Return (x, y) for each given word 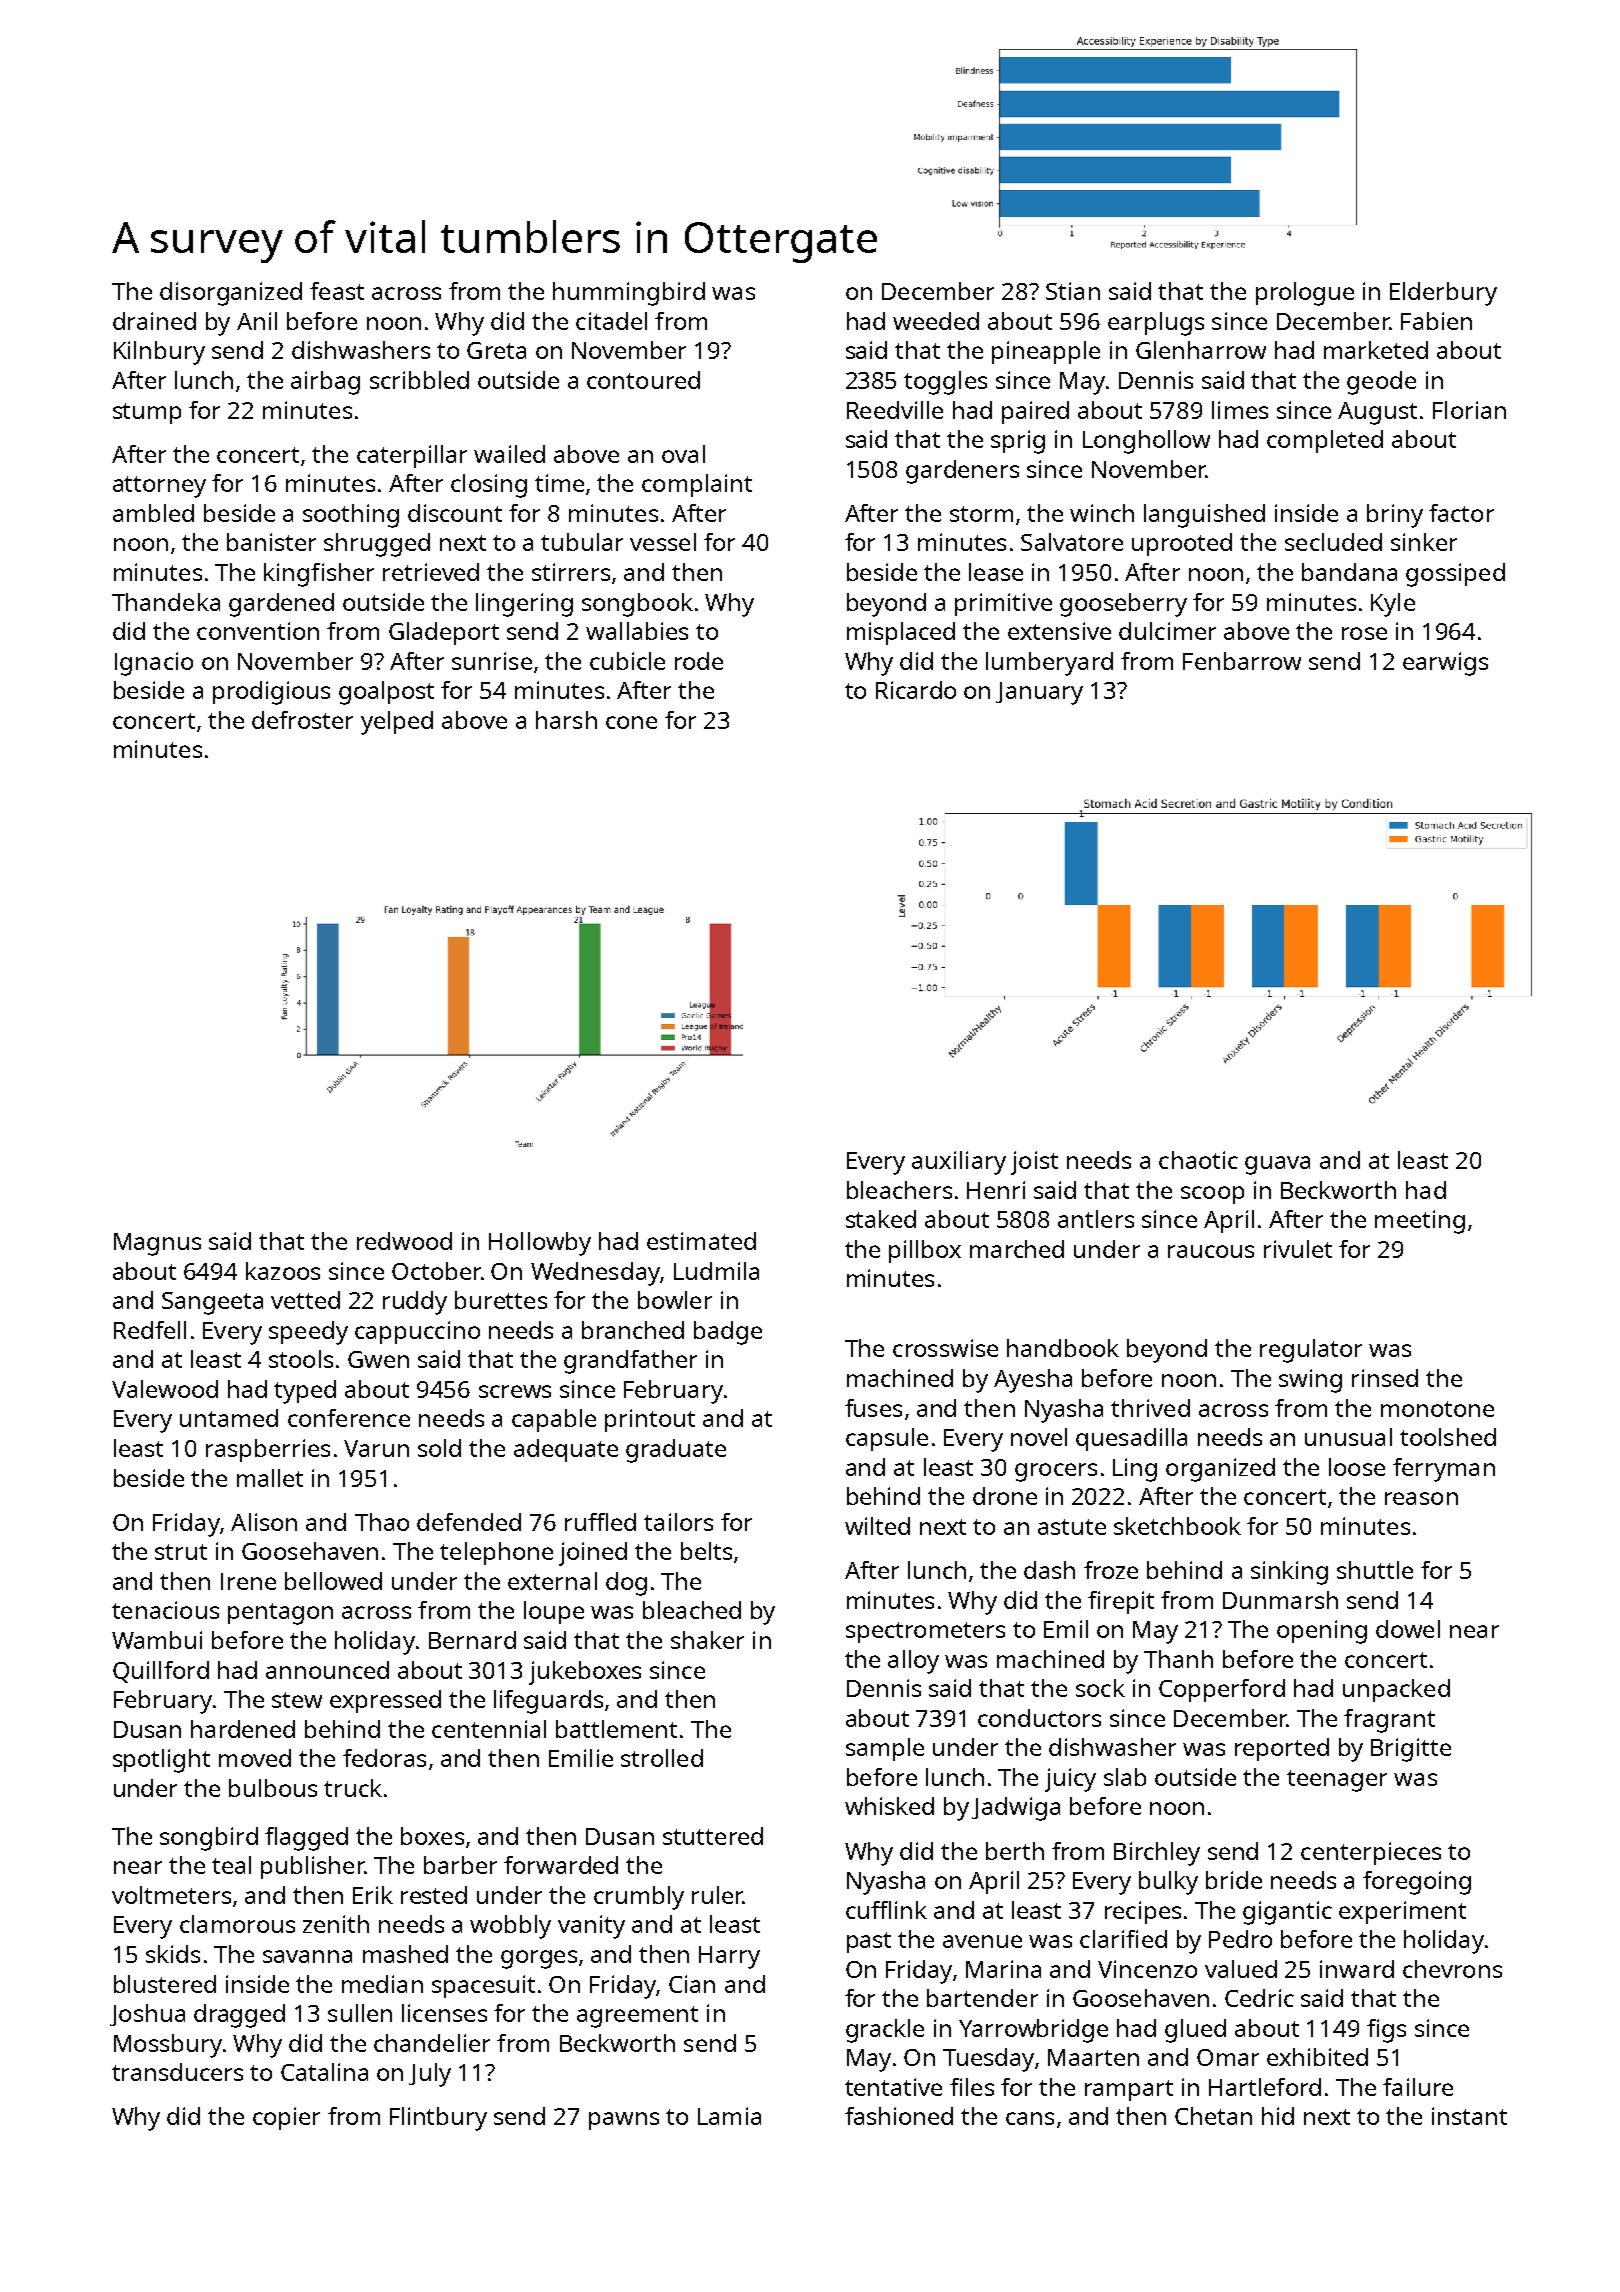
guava (1277, 1165)
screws (515, 1391)
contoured (643, 380)
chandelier (432, 2043)
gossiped (1455, 575)
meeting (1420, 1222)
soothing (351, 516)
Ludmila (716, 1271)
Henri (996, 1190)
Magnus (157, 1244)
